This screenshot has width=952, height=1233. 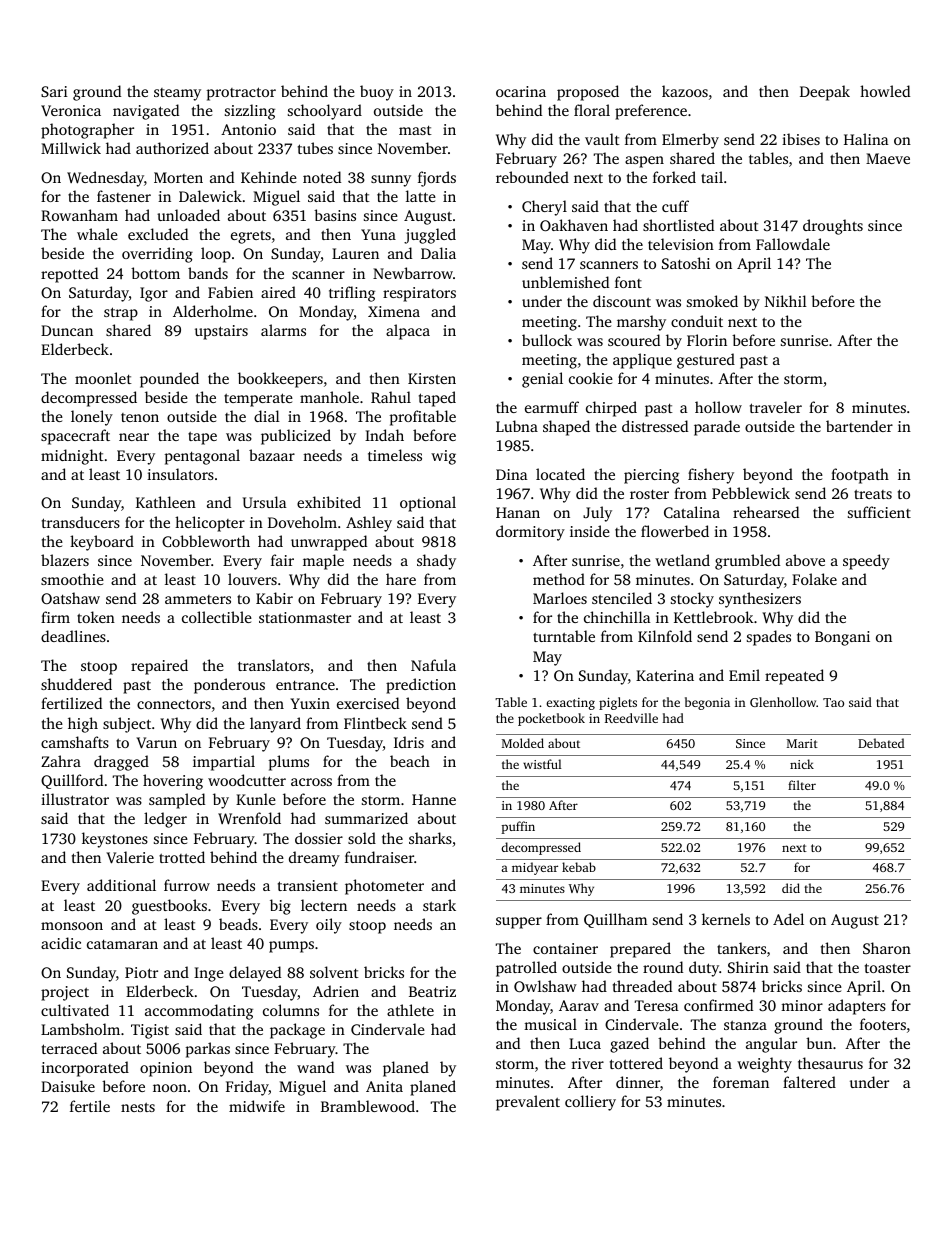 I want to click on Deepak, so click(x=825, y=93).
